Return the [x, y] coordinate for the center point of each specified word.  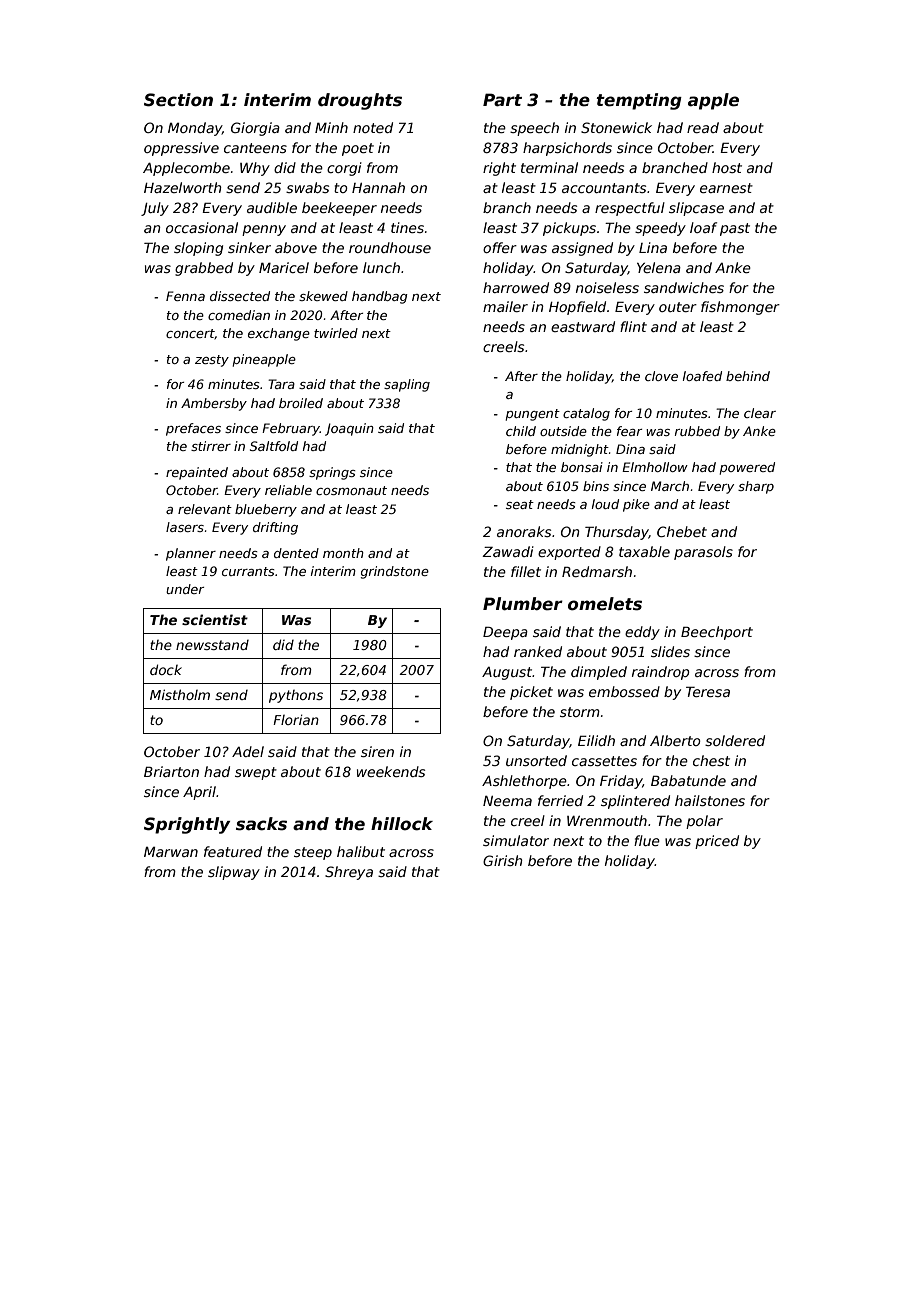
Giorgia [255, 129]
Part [502, 100]
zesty [212, 361]
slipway [234, 873]
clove [661, 376]
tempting [639, 101]
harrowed [516, 287]
